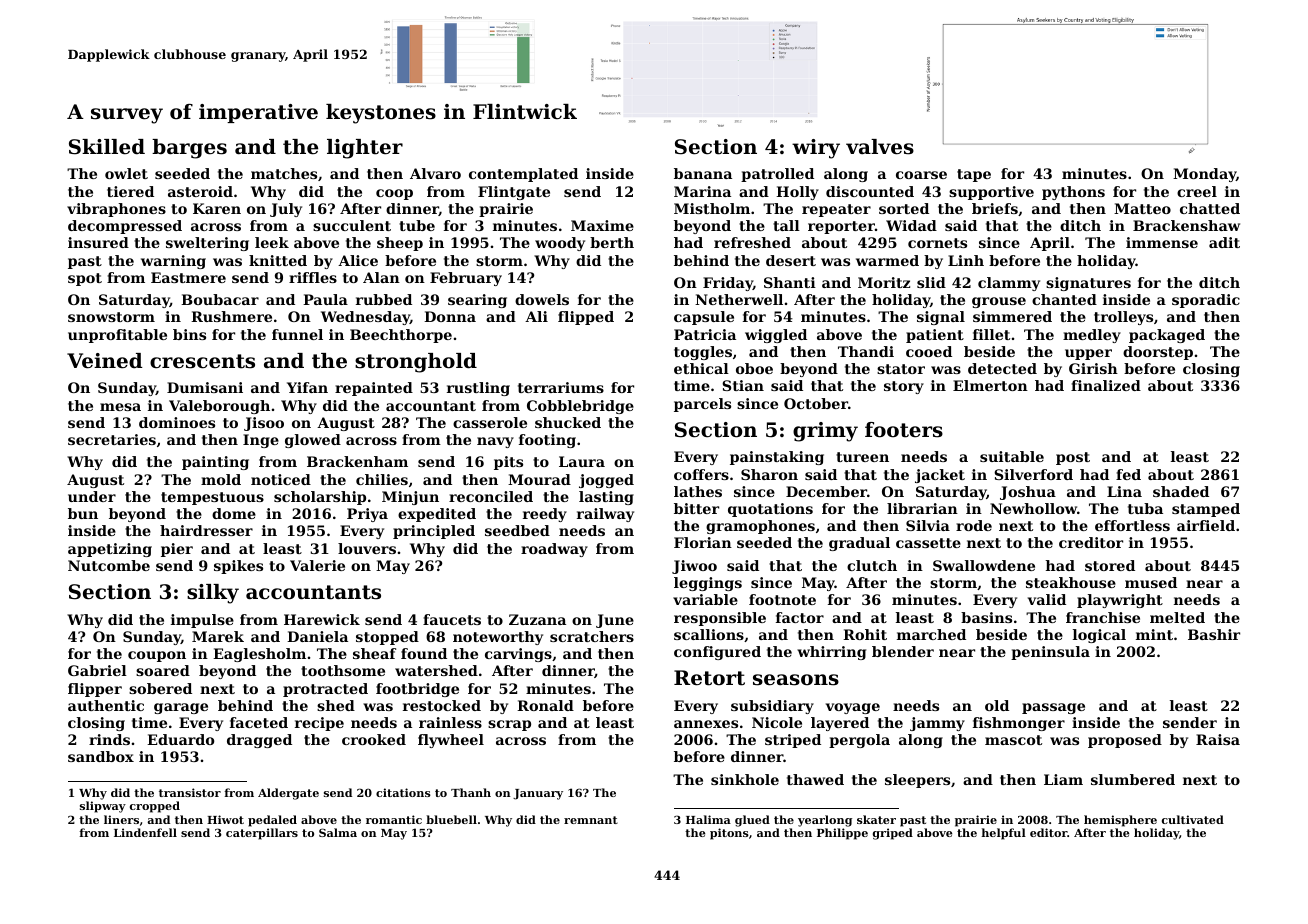 The width and height of the screenshot is (1308, 924). Describe the element at coordinates (1002, 368) in the screenshot. I see `detected` at that location.
